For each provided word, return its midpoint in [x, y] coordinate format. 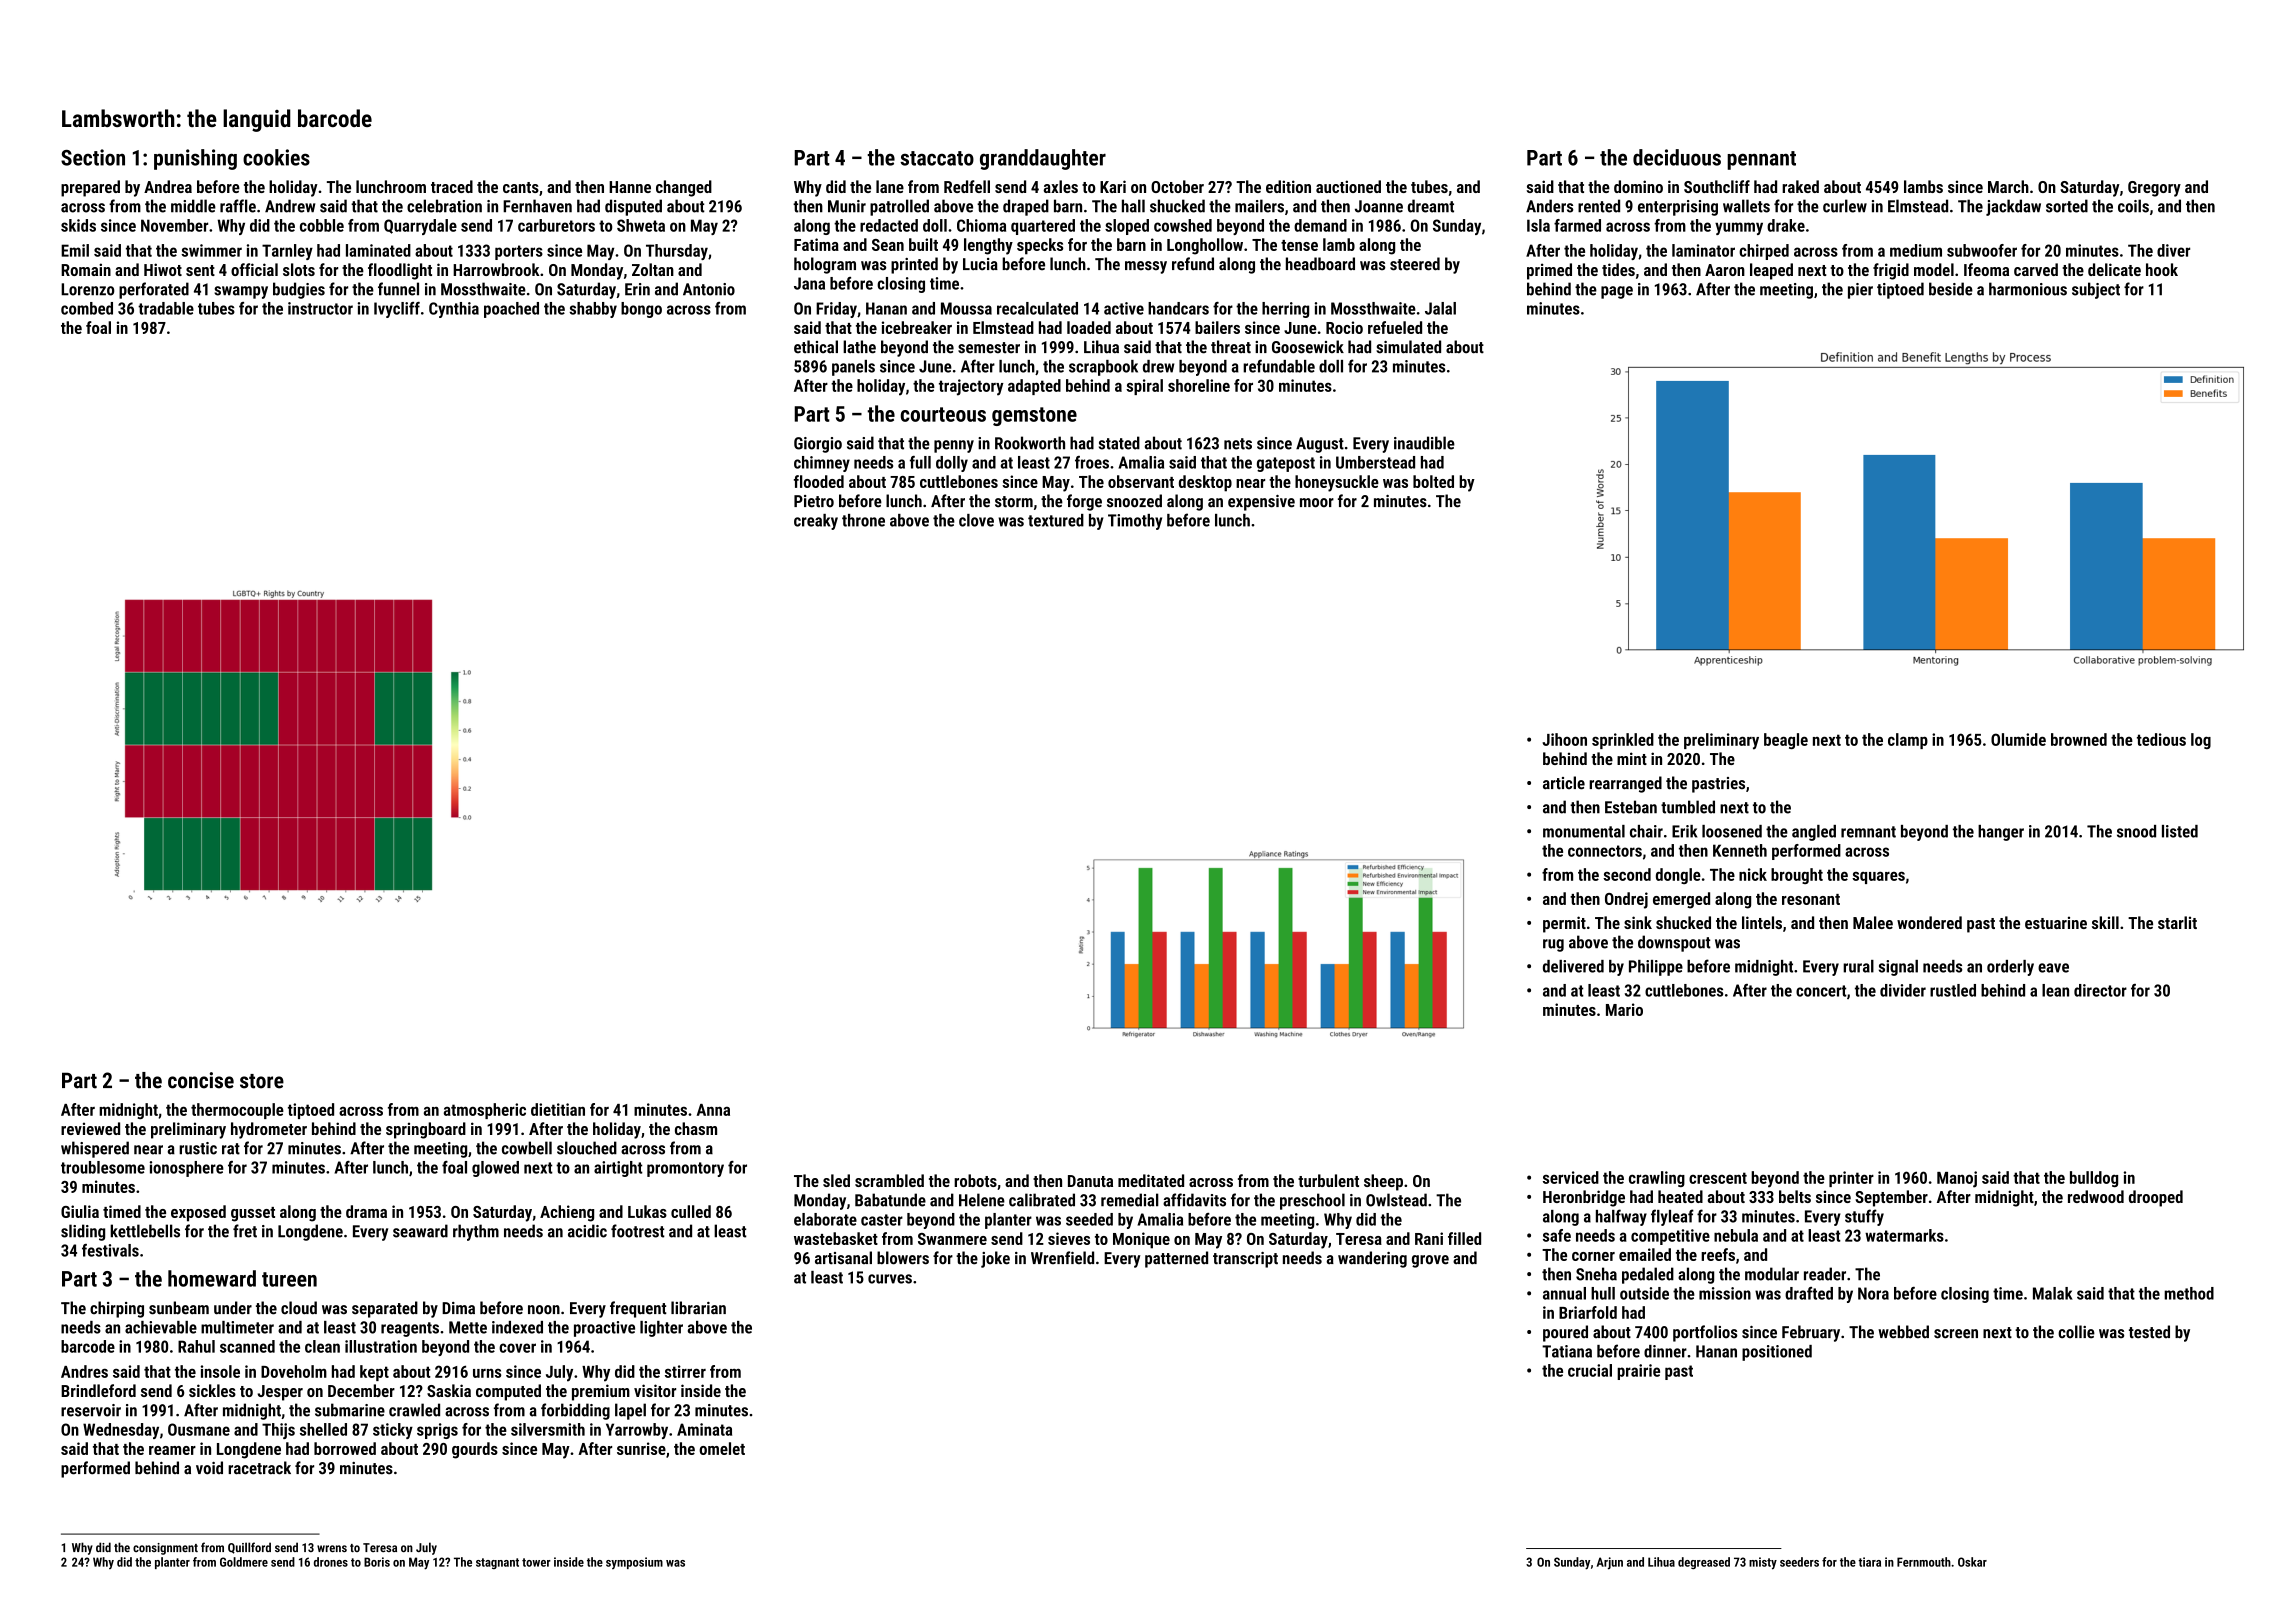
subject [2096, 290]
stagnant [497, 1563]
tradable [166, 308]
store [262, 1081]
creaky [816, 522]
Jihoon [1564, 739]
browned [2079, 739]
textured [1056, 520]
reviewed [90, 1128]
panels [853, 368]
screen [1956, 1334]
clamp [1908, 741]
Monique [1141, 1240]
